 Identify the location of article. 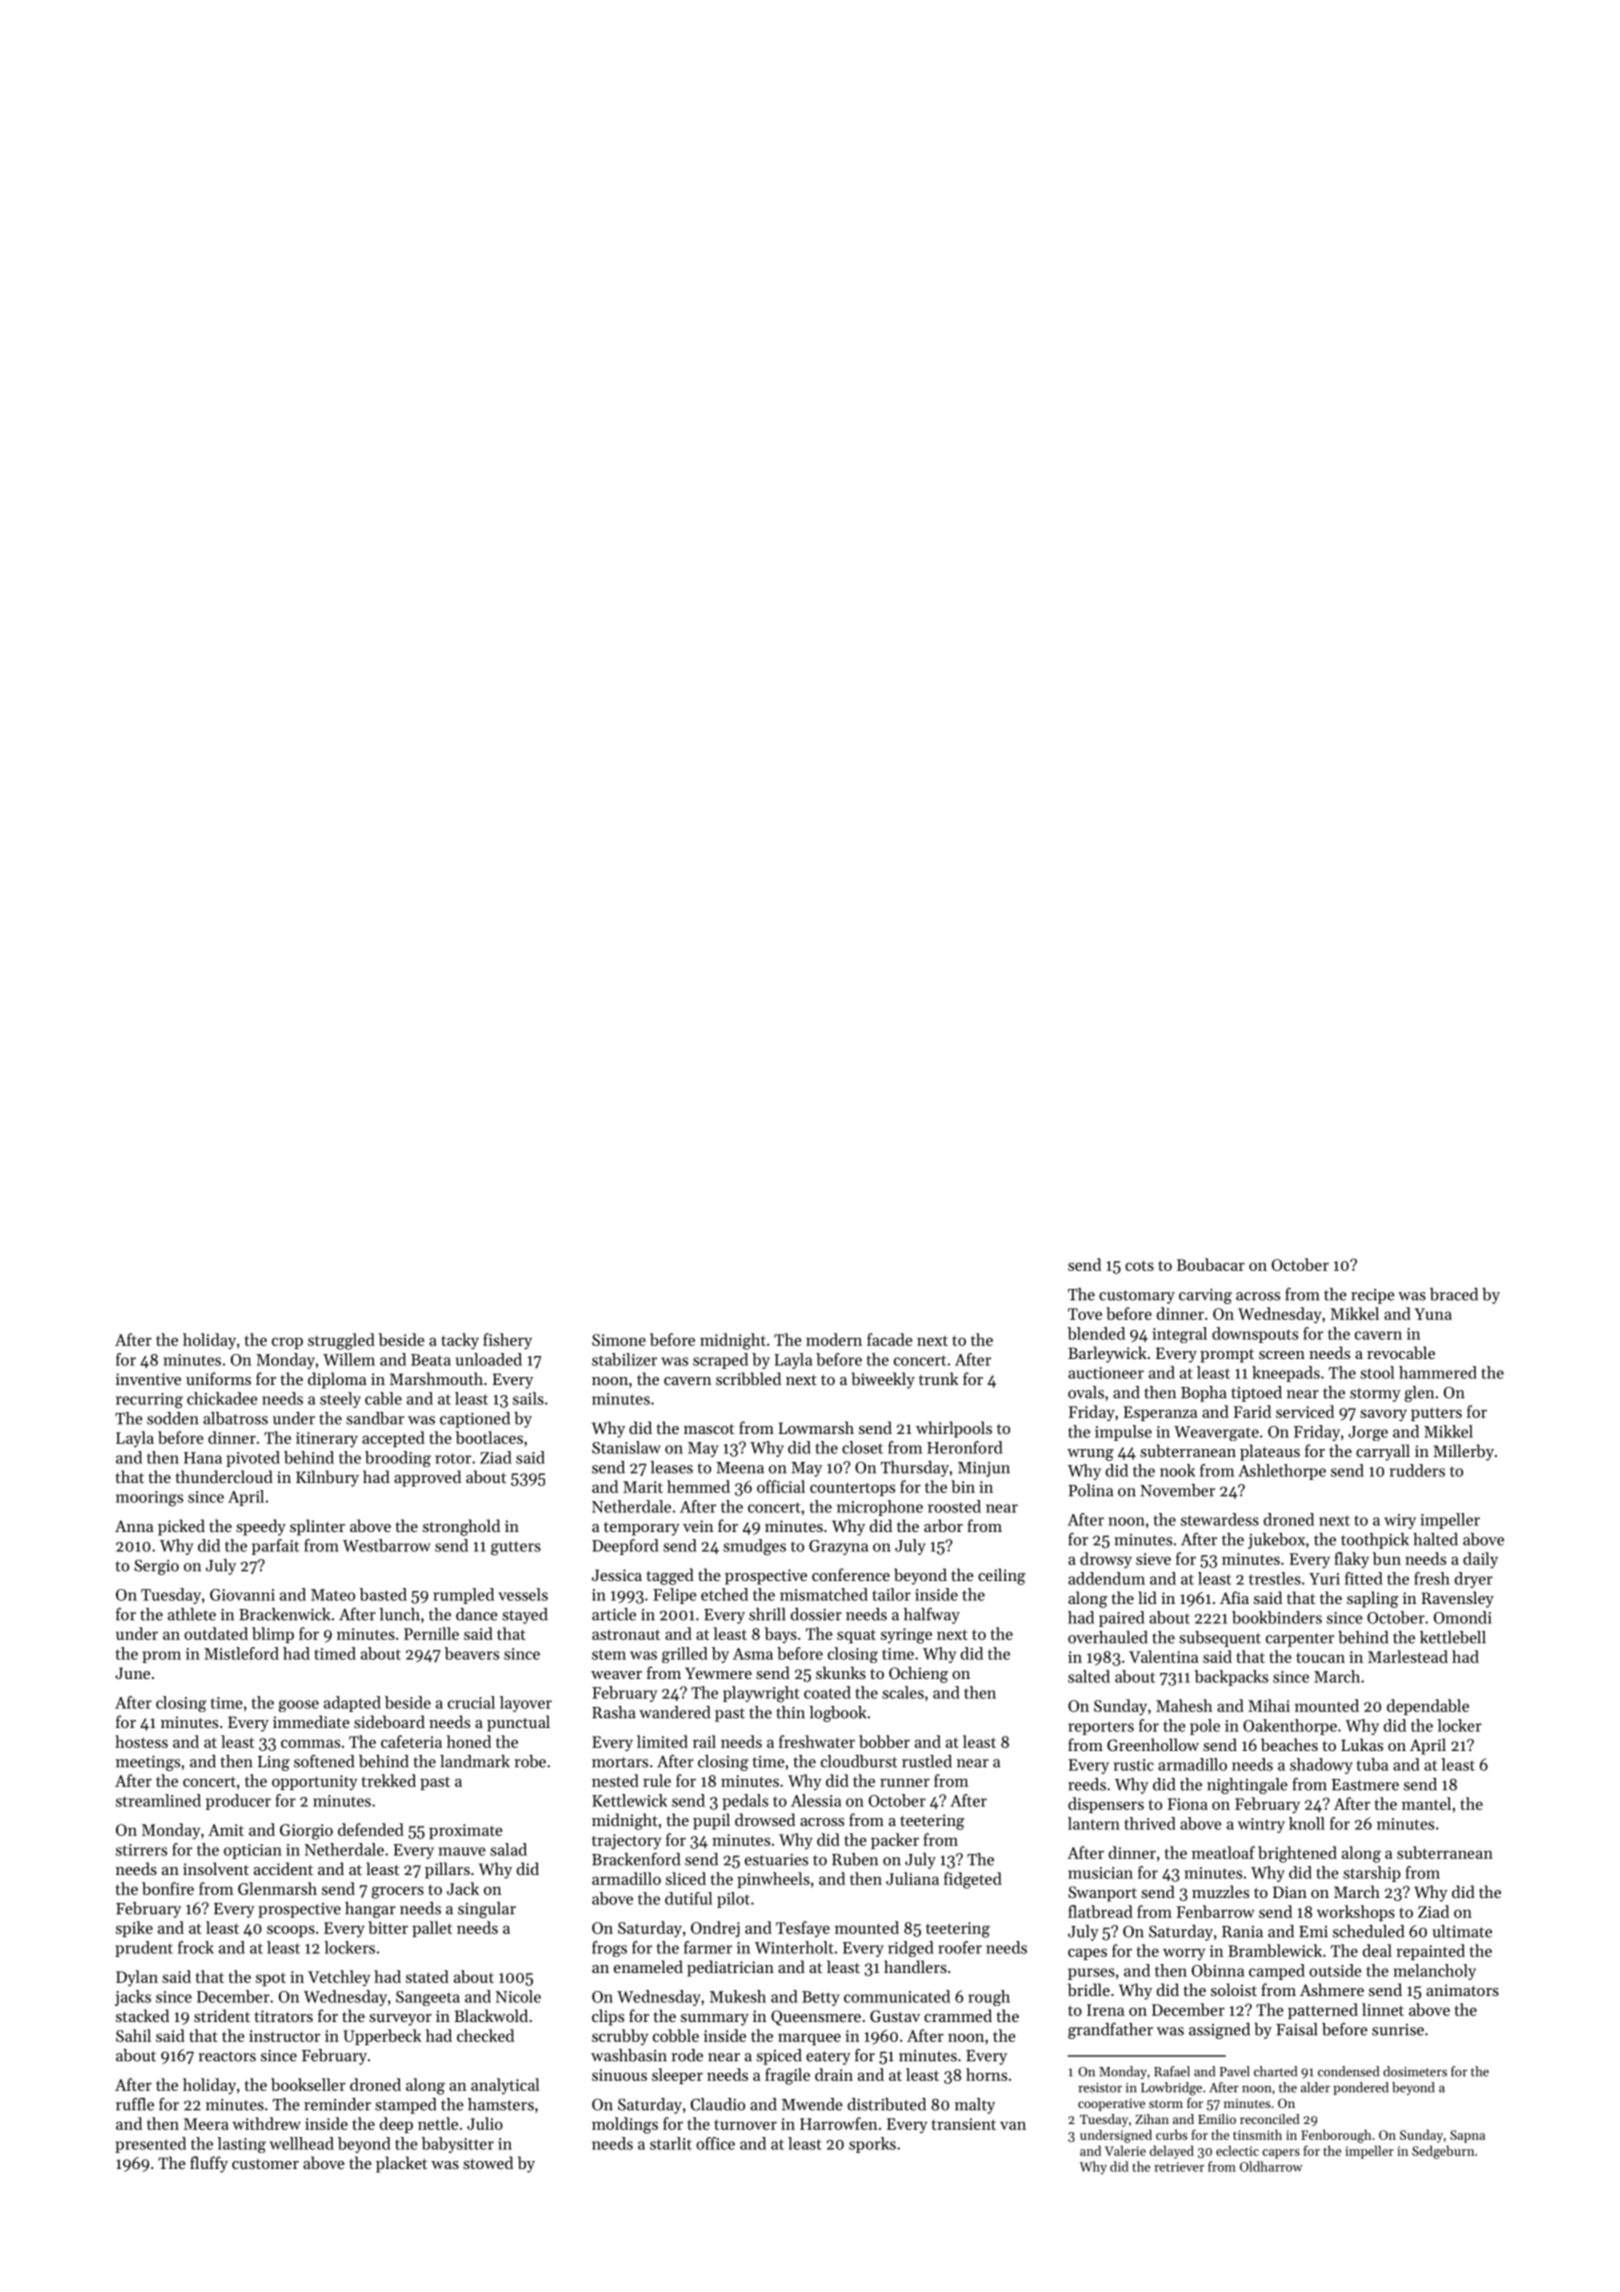
(614, 1614).
